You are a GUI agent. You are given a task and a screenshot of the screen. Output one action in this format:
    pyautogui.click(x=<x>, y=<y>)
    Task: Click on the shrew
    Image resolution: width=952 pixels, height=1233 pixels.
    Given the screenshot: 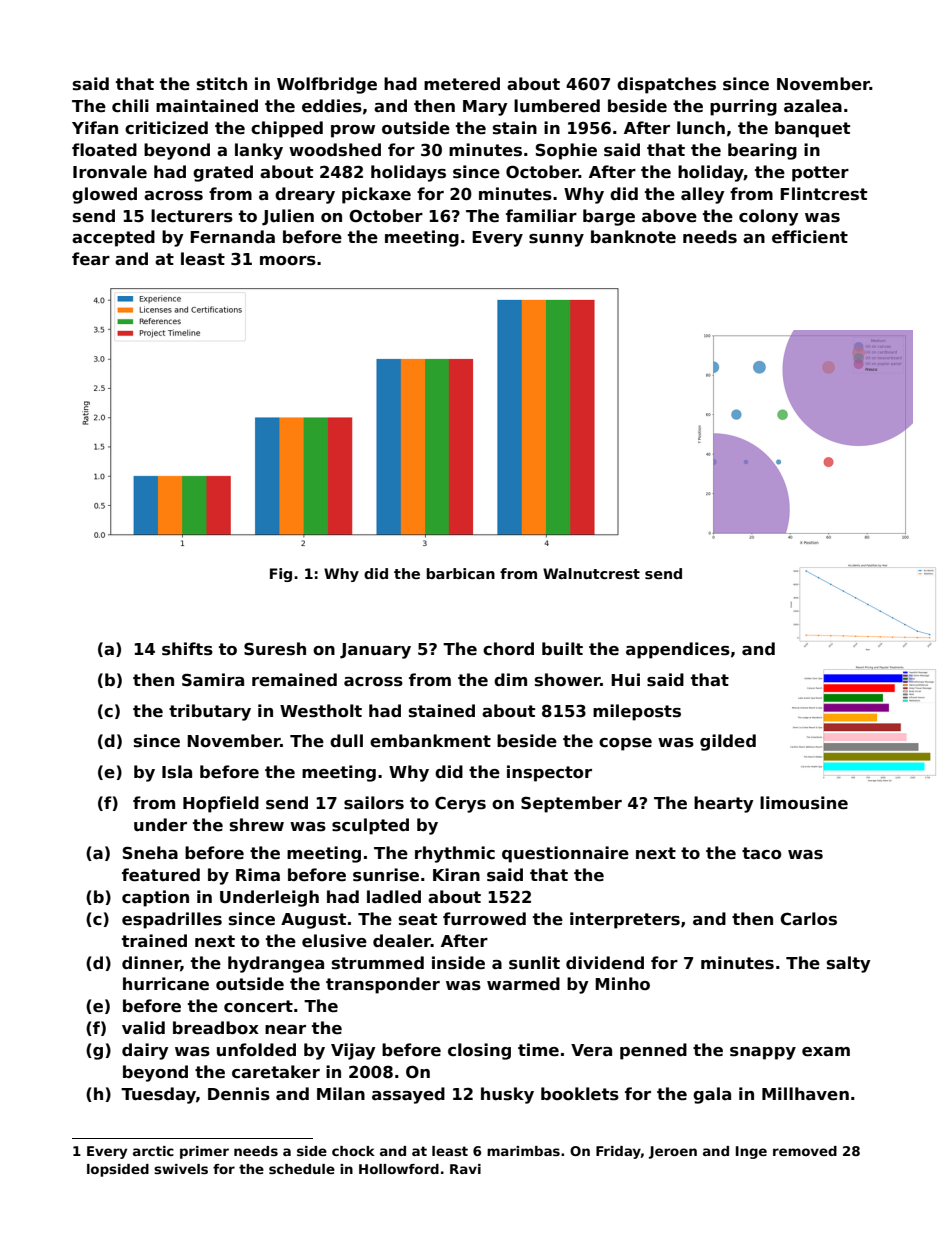 What is the action you would take?
    pyautogui.click(x=257, y=825)
